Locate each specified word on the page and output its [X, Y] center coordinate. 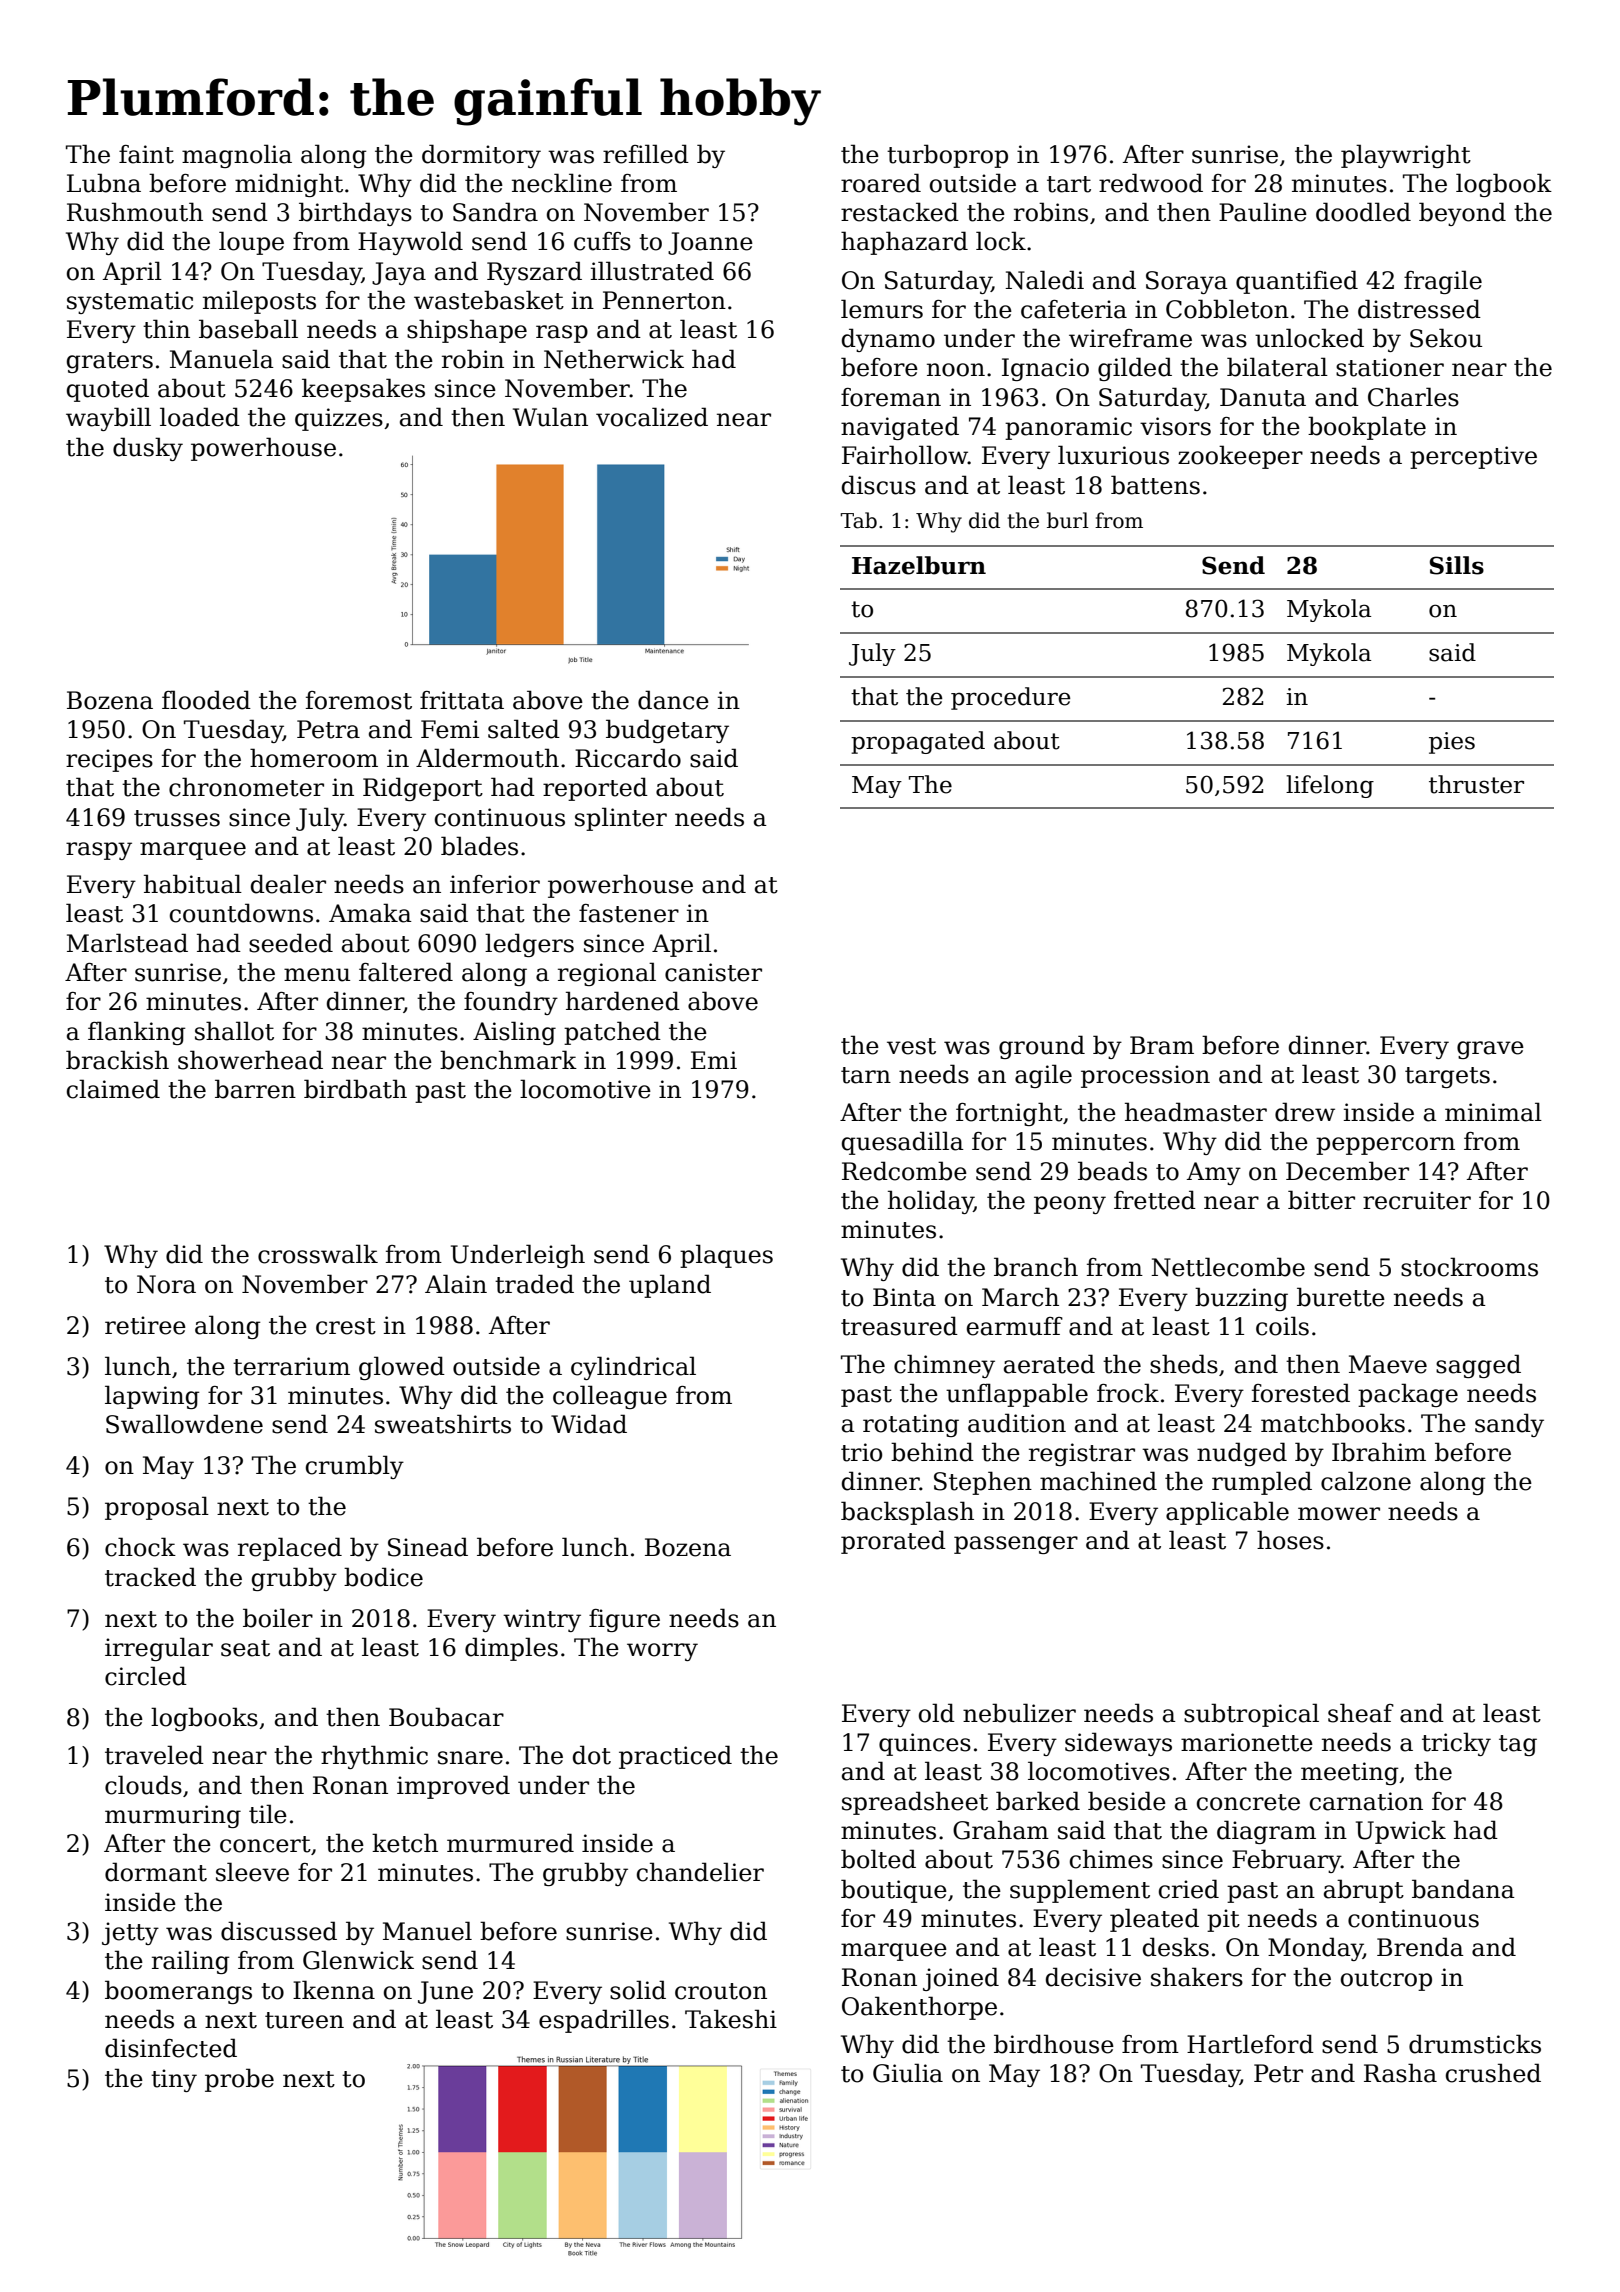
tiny [174, 2080]
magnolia [237, 156]
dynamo [888, 340]
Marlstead [127, 943]
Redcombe [904, 1171]
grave [1490, 1050]
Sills [1457, 565]
